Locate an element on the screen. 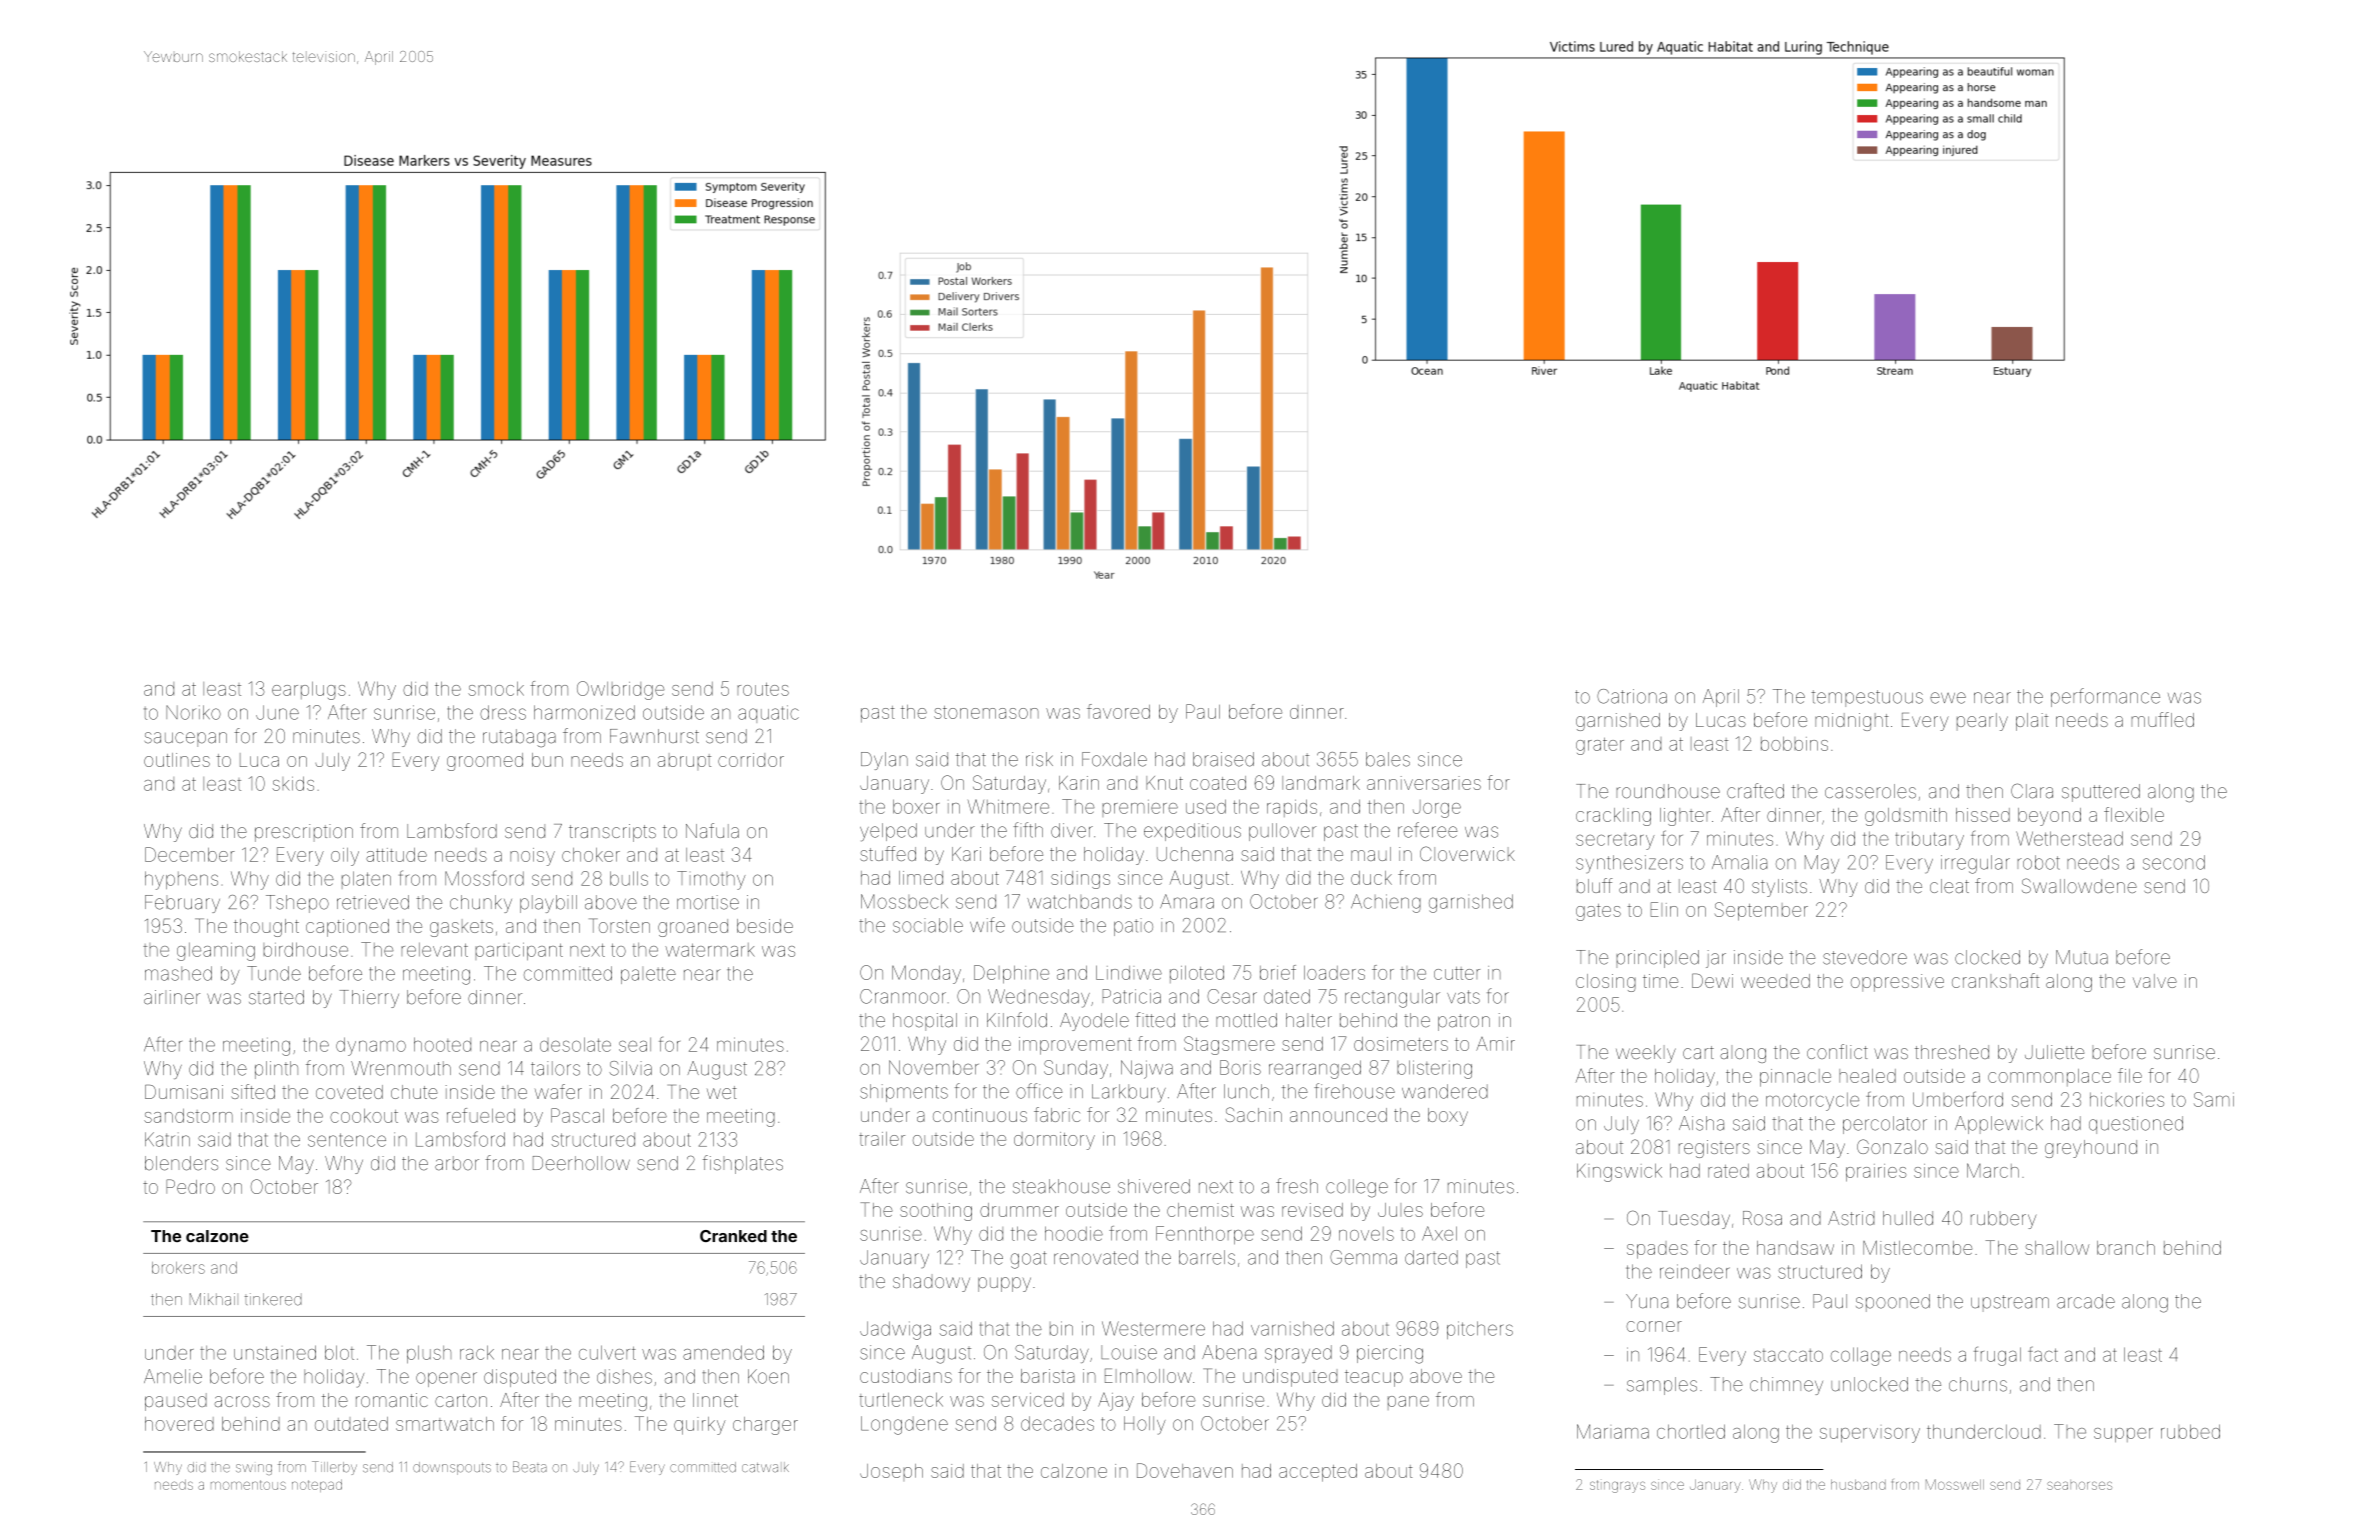 The height and width of the screenshot is (1540, 2380). hyphens is located at coordinates (181, 880).
